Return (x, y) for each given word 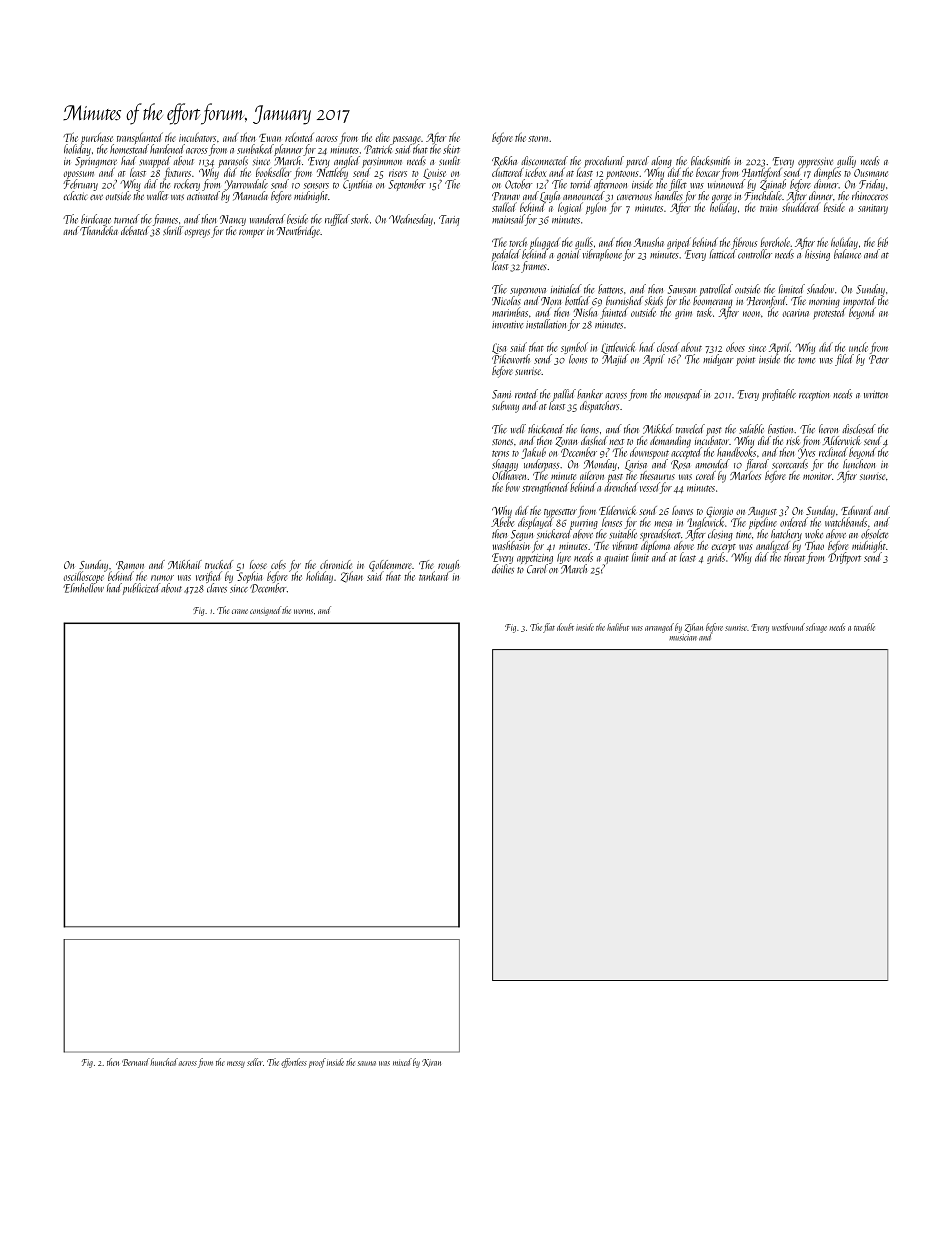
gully (846, 162)
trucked (219, 564)
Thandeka (99, 230)
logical (570, 208)
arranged (659, 628)
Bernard (136, 1062)
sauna (366, 1063)
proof (317, 1063)
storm (538, 139)
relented (299, 137)
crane (240, 611)
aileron (592, 475)
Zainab (773, 184)
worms (303, 611)
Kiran (431, 1063)
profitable (779, 395)
